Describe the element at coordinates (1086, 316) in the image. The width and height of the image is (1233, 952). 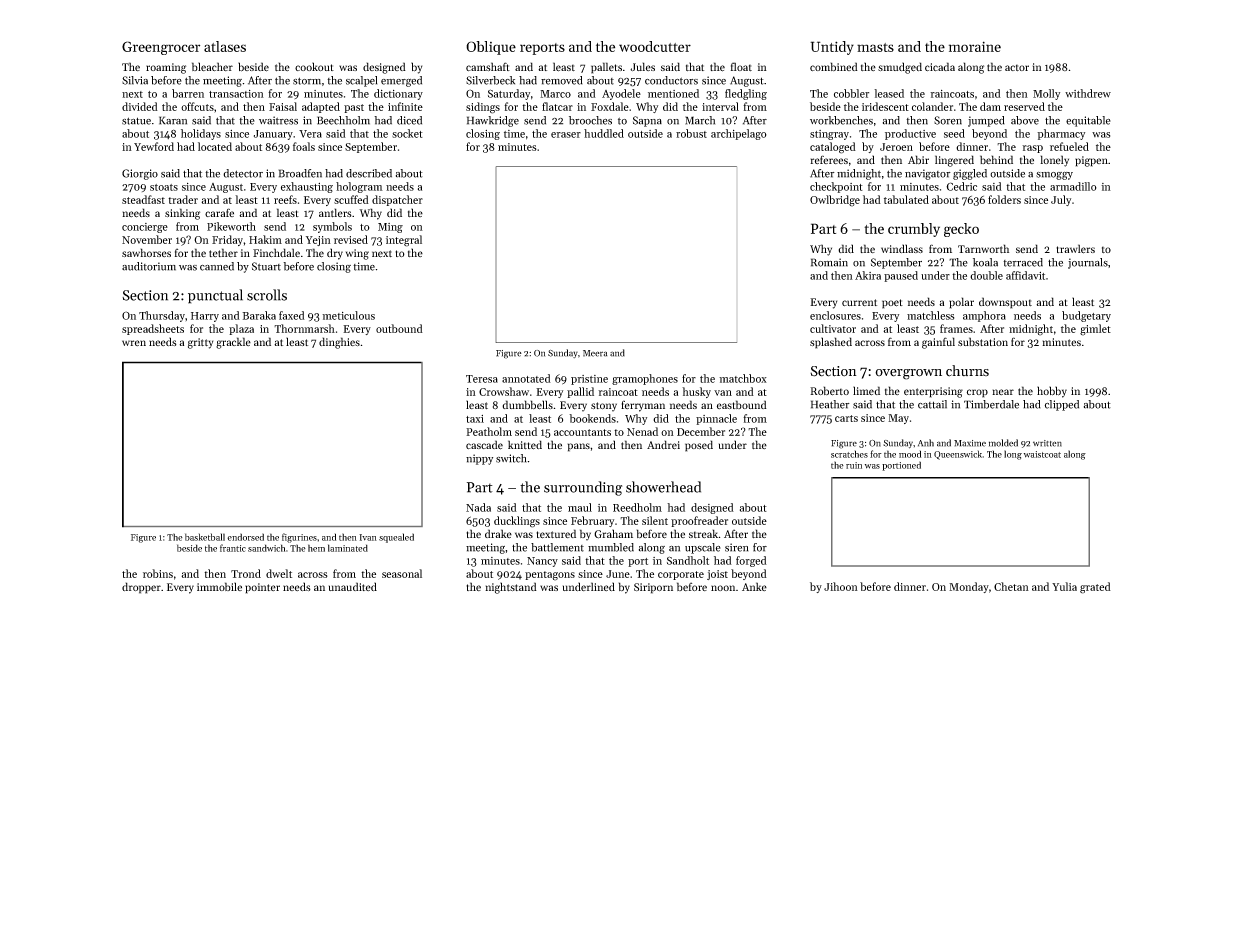
I see `budgetary` at that location.
